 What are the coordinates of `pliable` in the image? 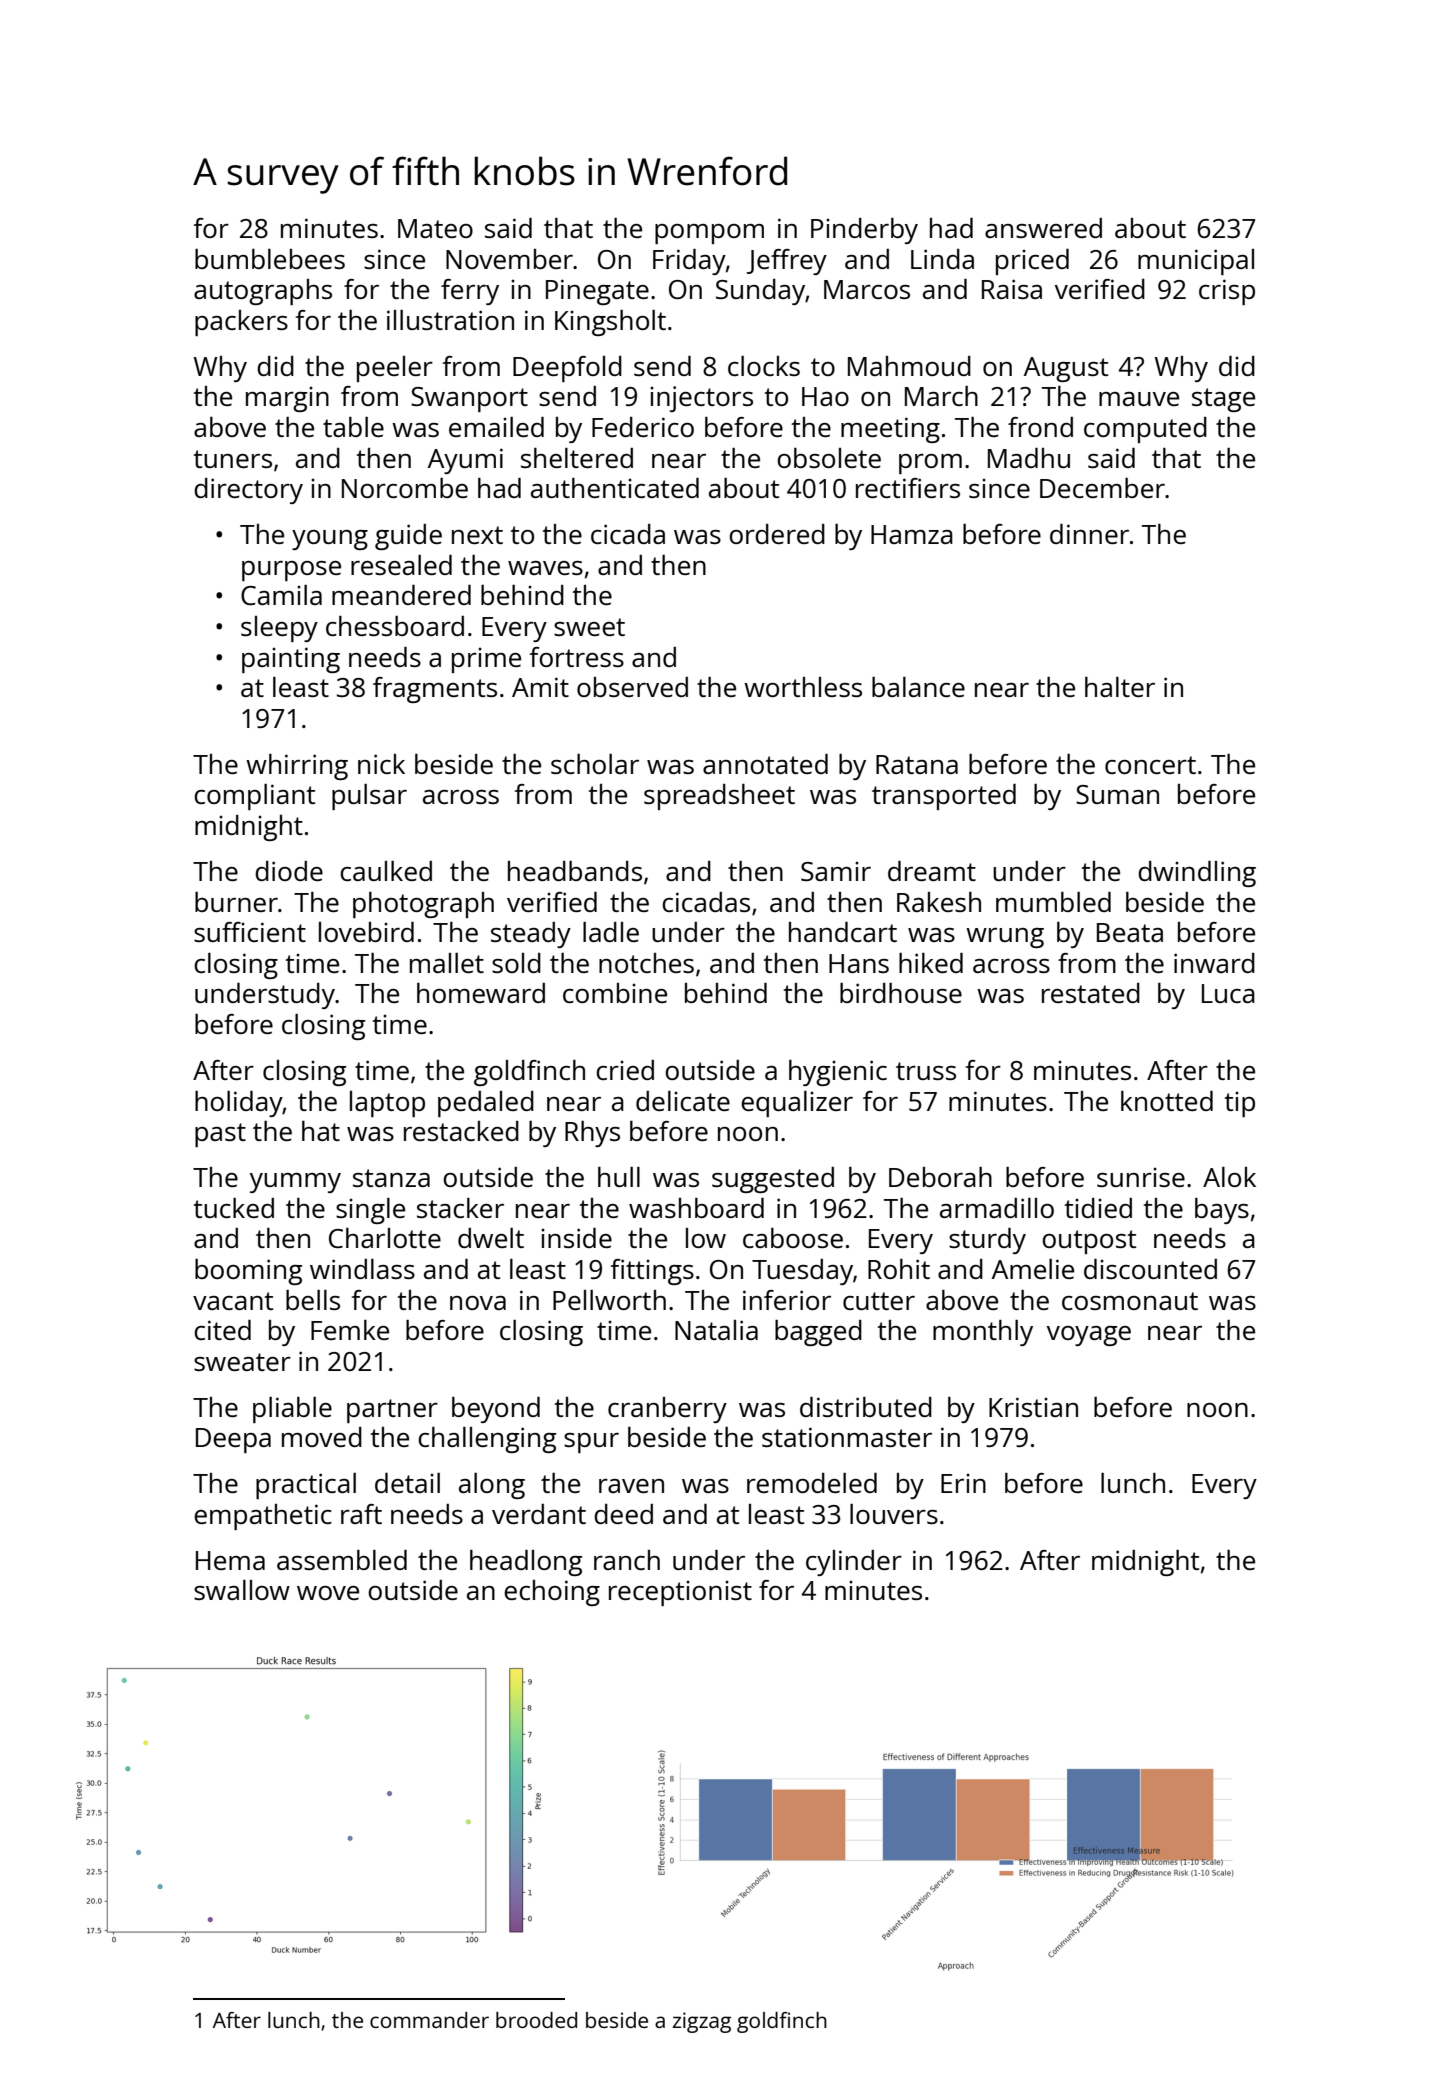 It's located at (292, 1410).
